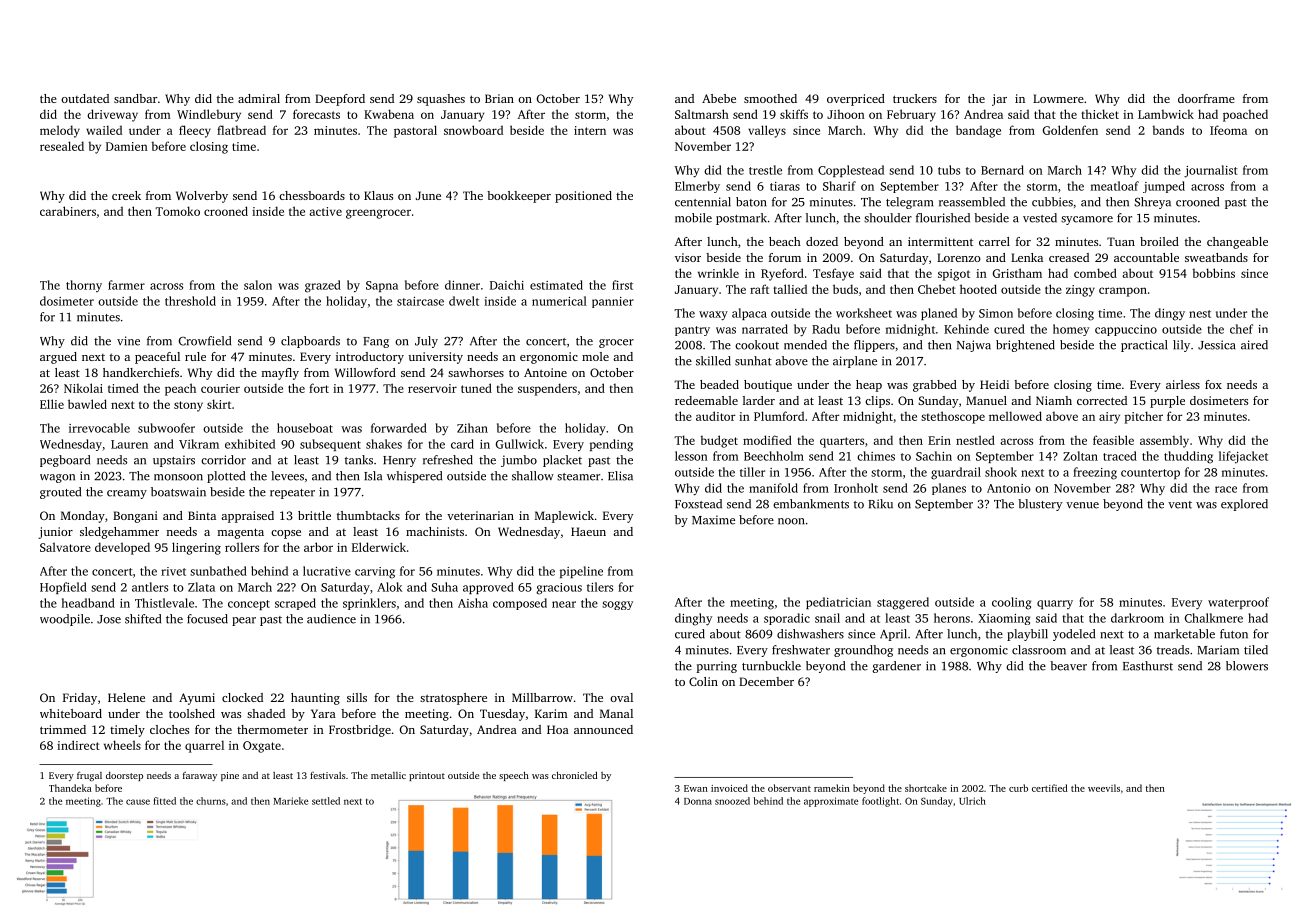 This screenshot has height=924, width=1308. What do you see at coordinates (60, 493) in the screenshot?
I see `grouted` at bounding box center [60, 493].
